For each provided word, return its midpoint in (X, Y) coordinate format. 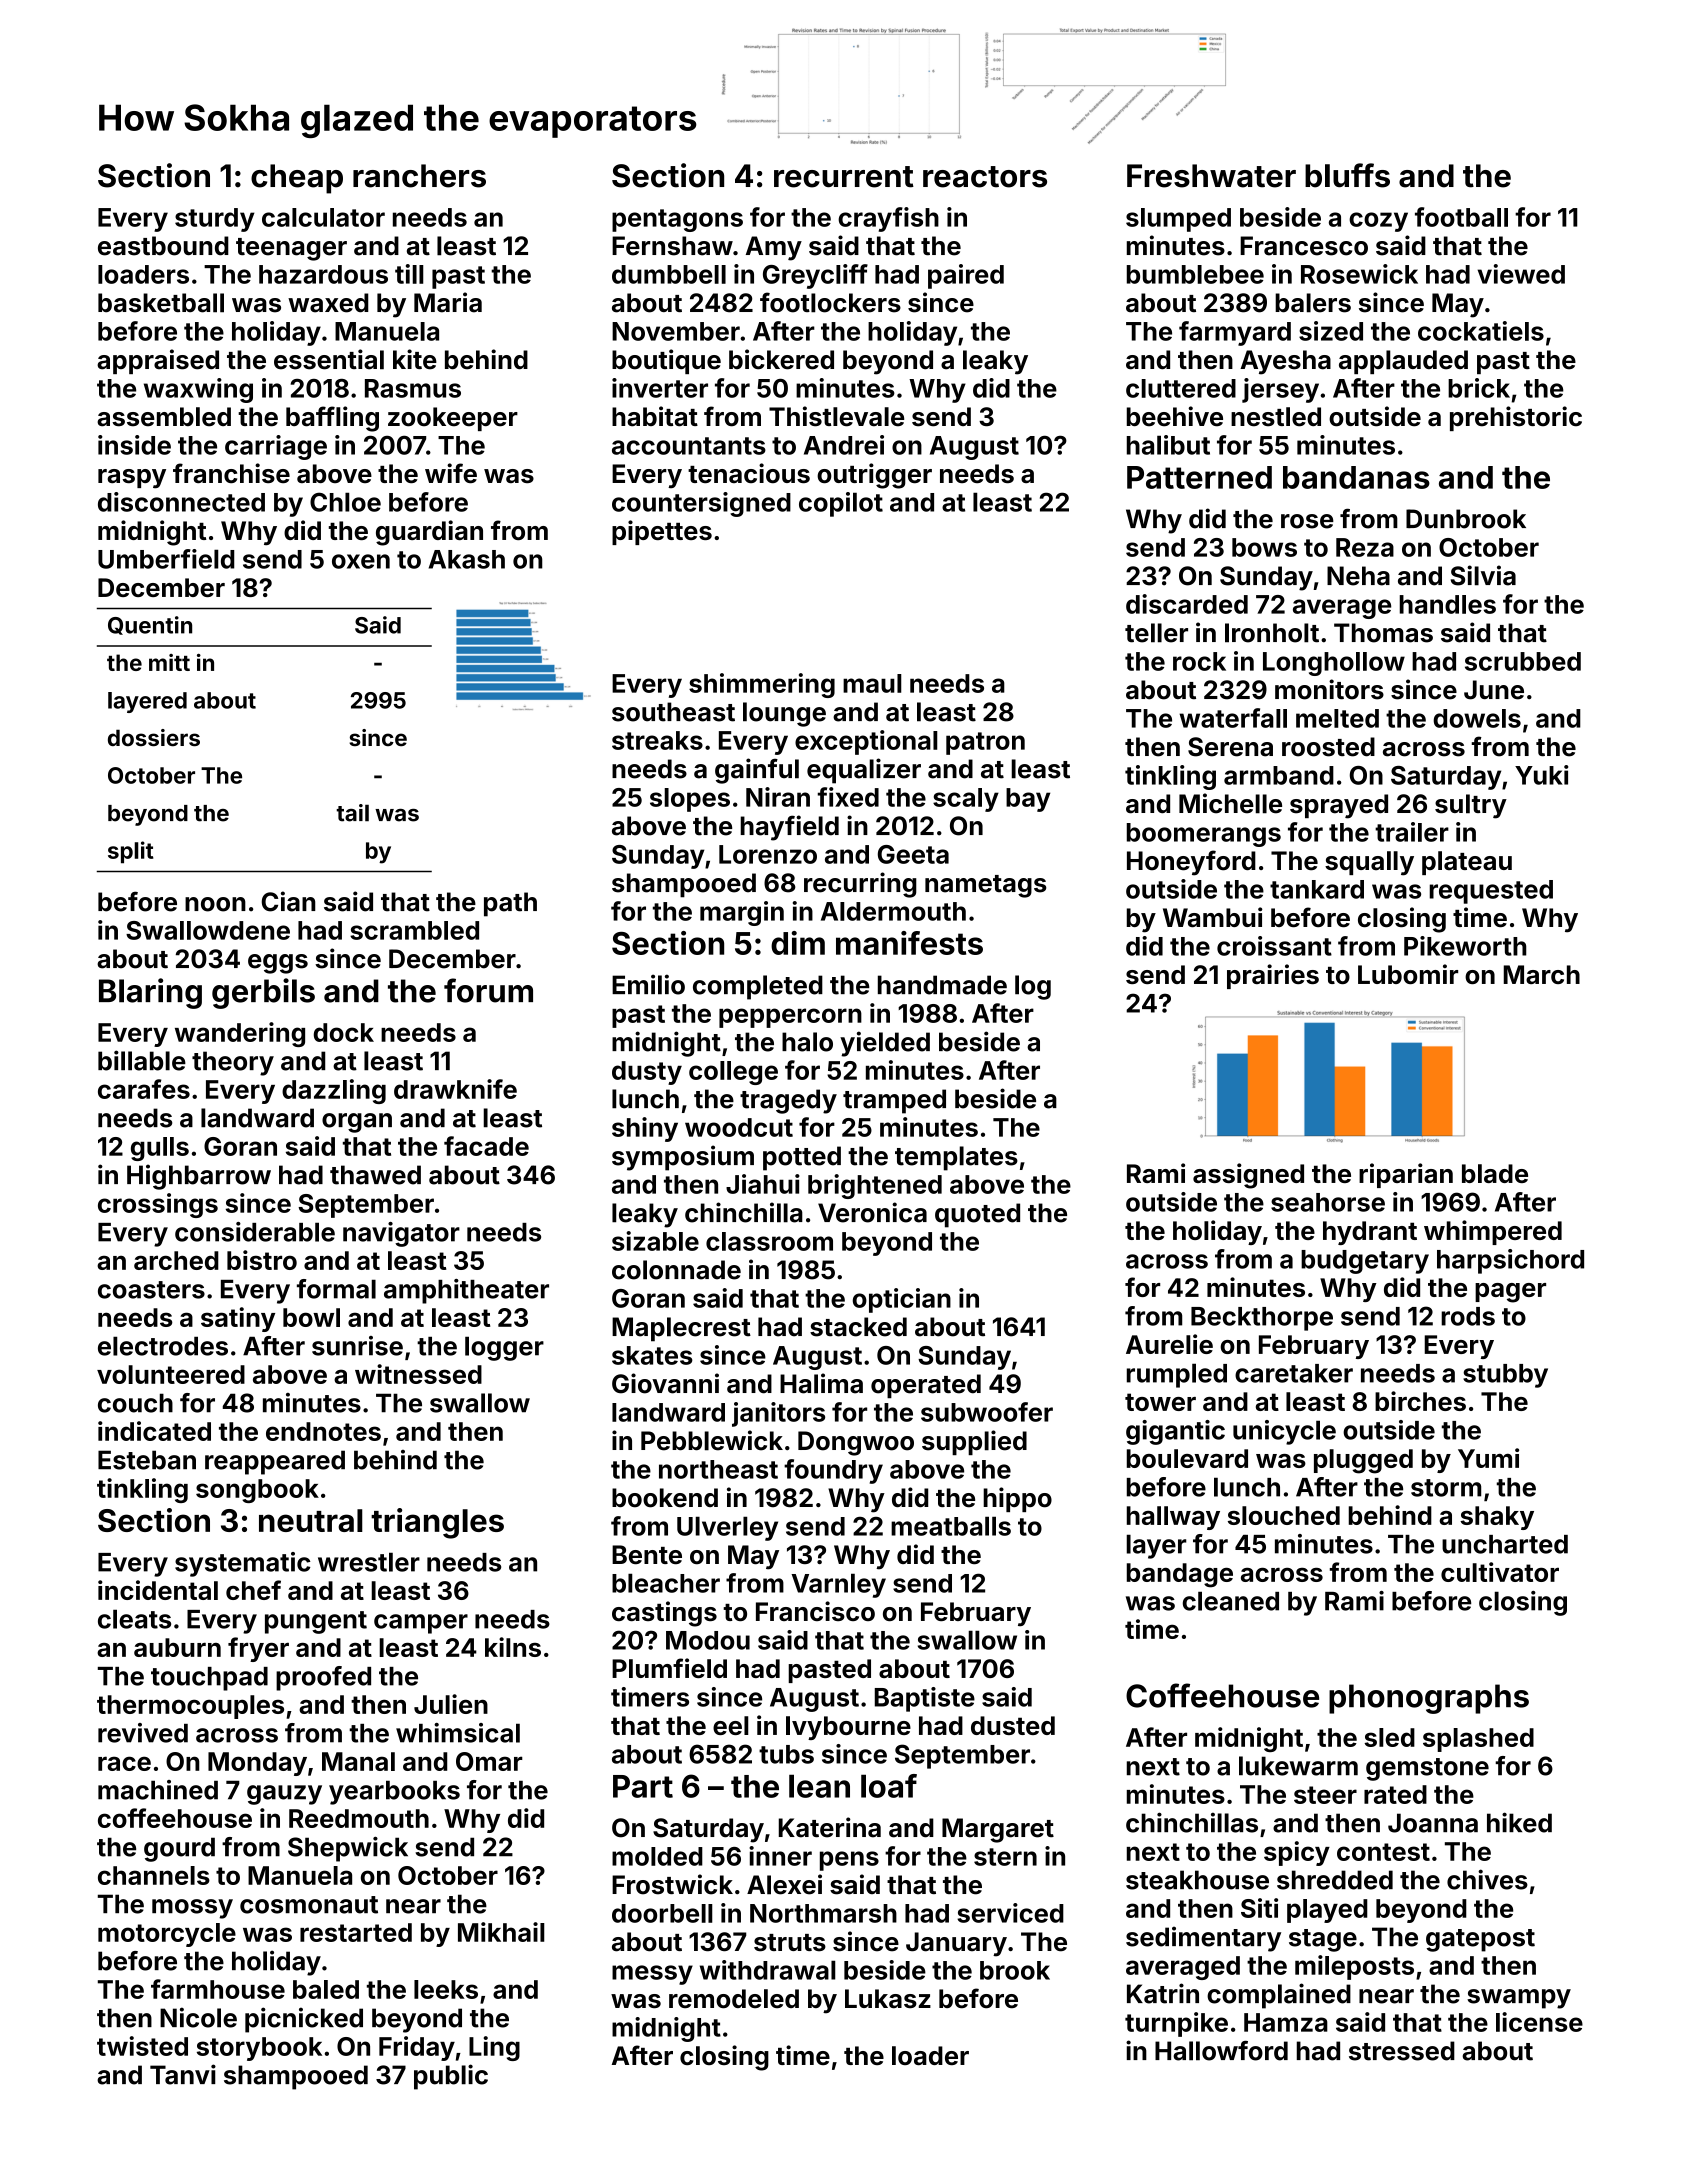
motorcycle (167, 1935)
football (1461, 217)
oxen (361, 561)
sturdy (215, 220)
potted (802, 1158)
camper (421, 1624)
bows (1264, 547)
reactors (985, 177)
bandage (1180, 1575)
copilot (841, 504)
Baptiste (925, 1699)
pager (1510, 1293)
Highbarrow (199, 1177)
